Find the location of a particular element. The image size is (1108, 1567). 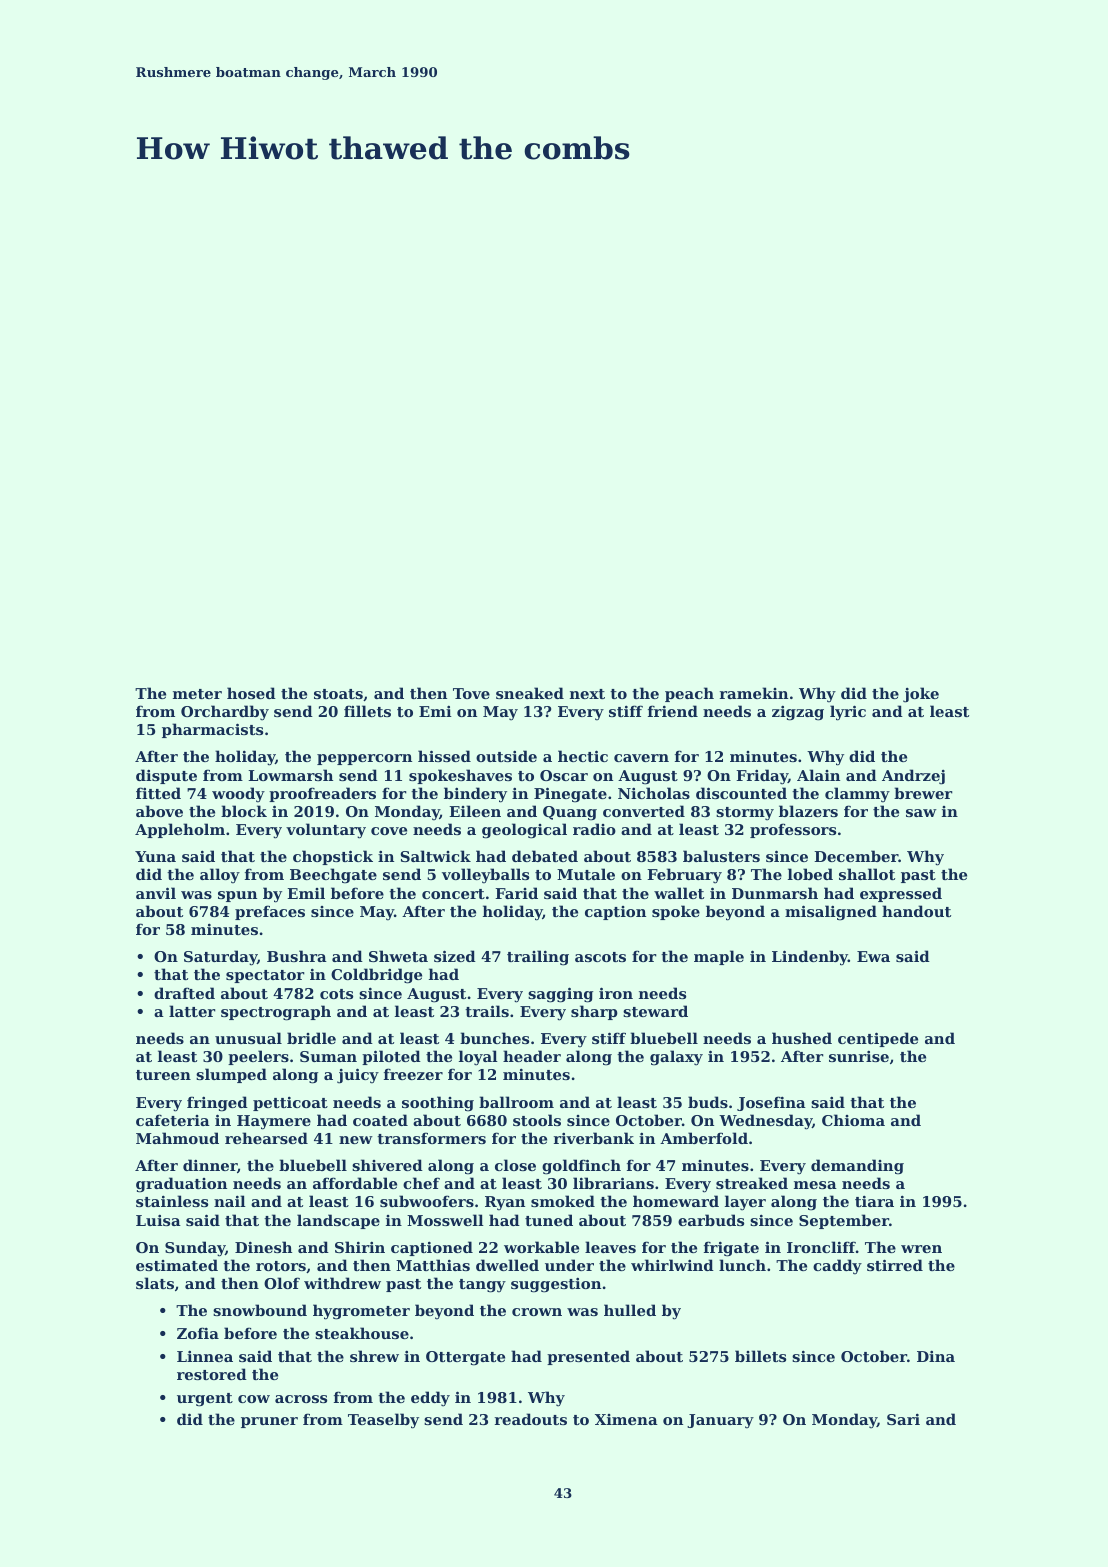

Dinesh is located at coordinates (263, 1247).
